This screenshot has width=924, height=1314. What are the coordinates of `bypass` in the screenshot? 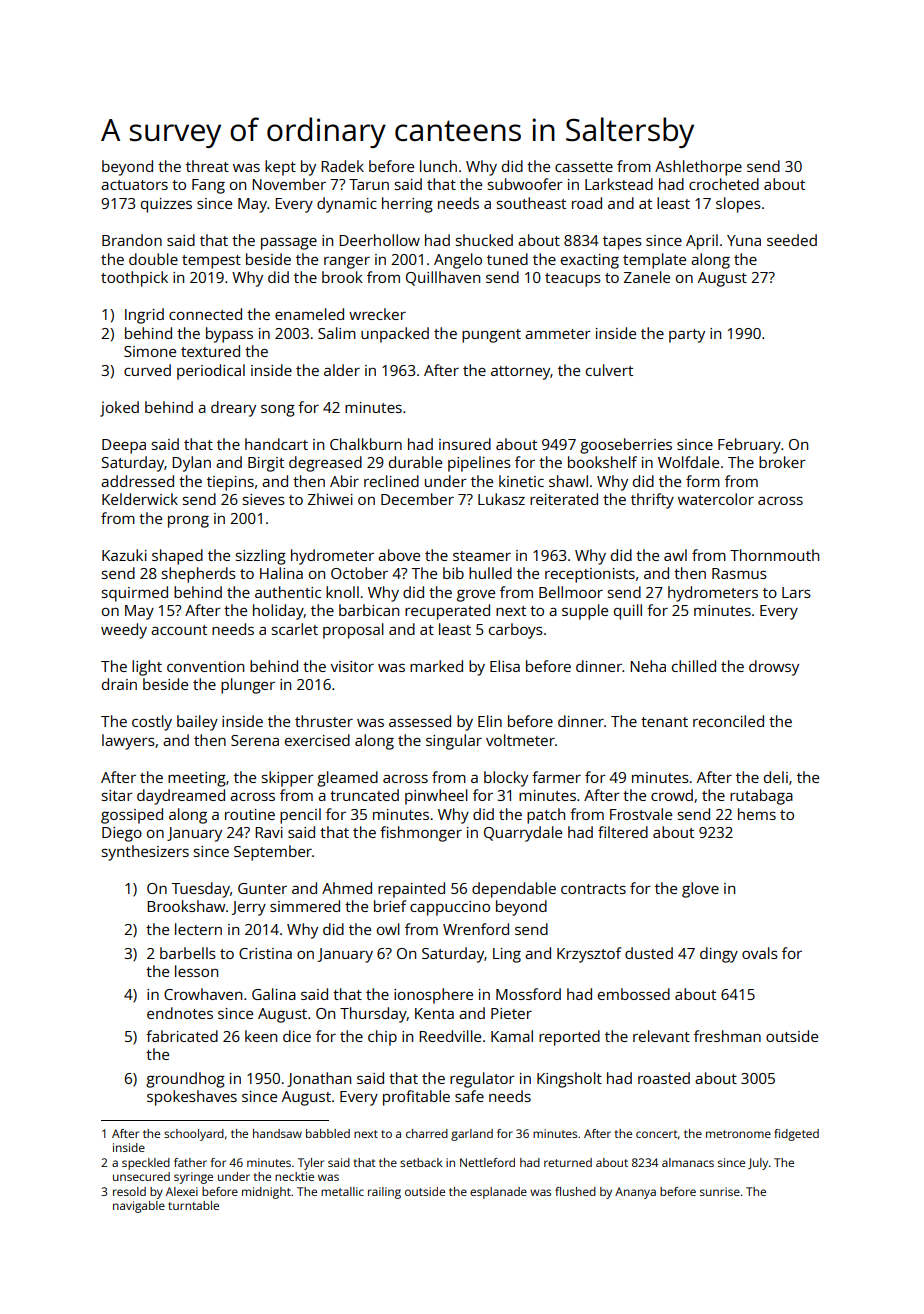 It's located at (229, 335).
